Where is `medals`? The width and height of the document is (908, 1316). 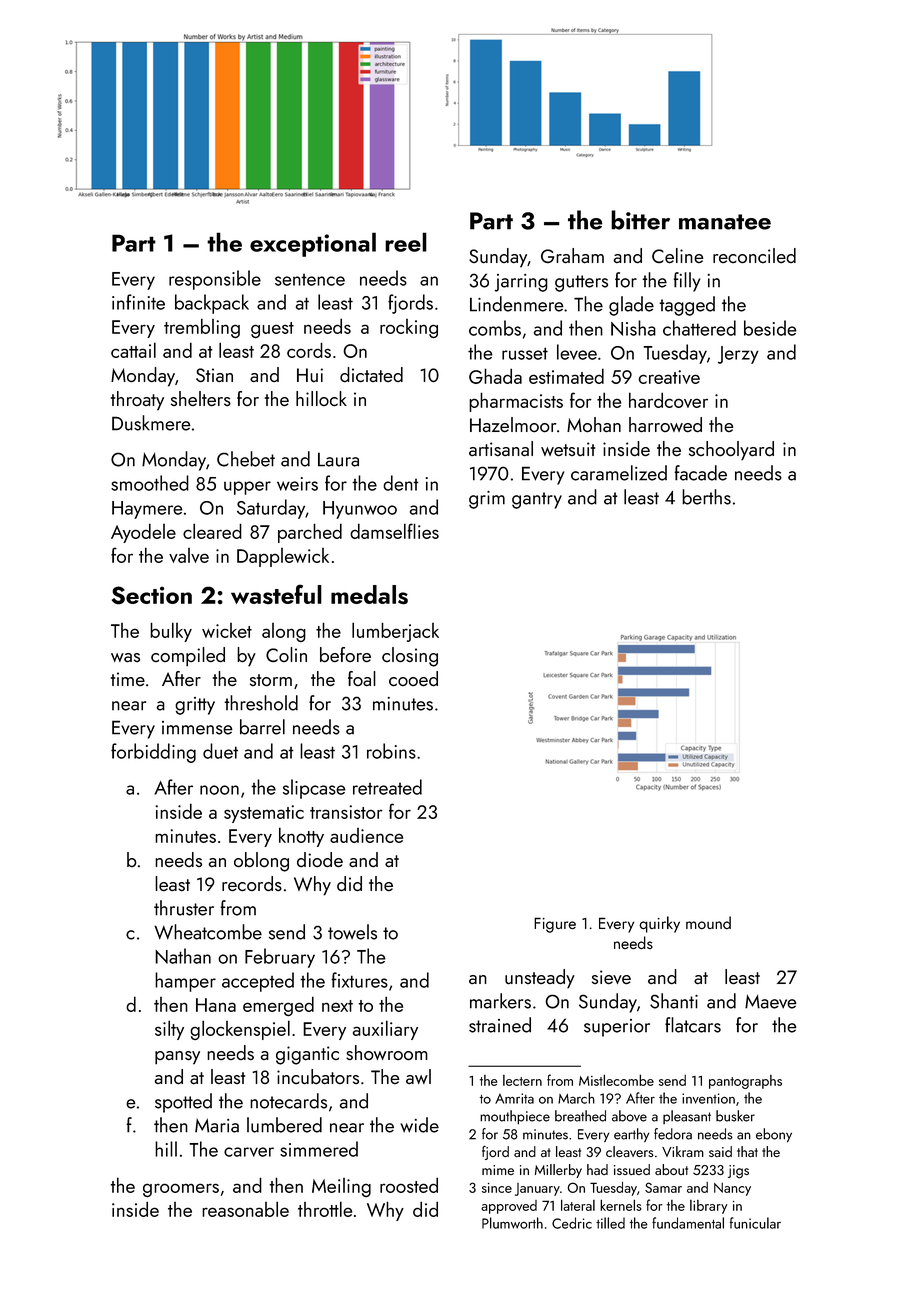 medals is located at coordinates (369, 595).
